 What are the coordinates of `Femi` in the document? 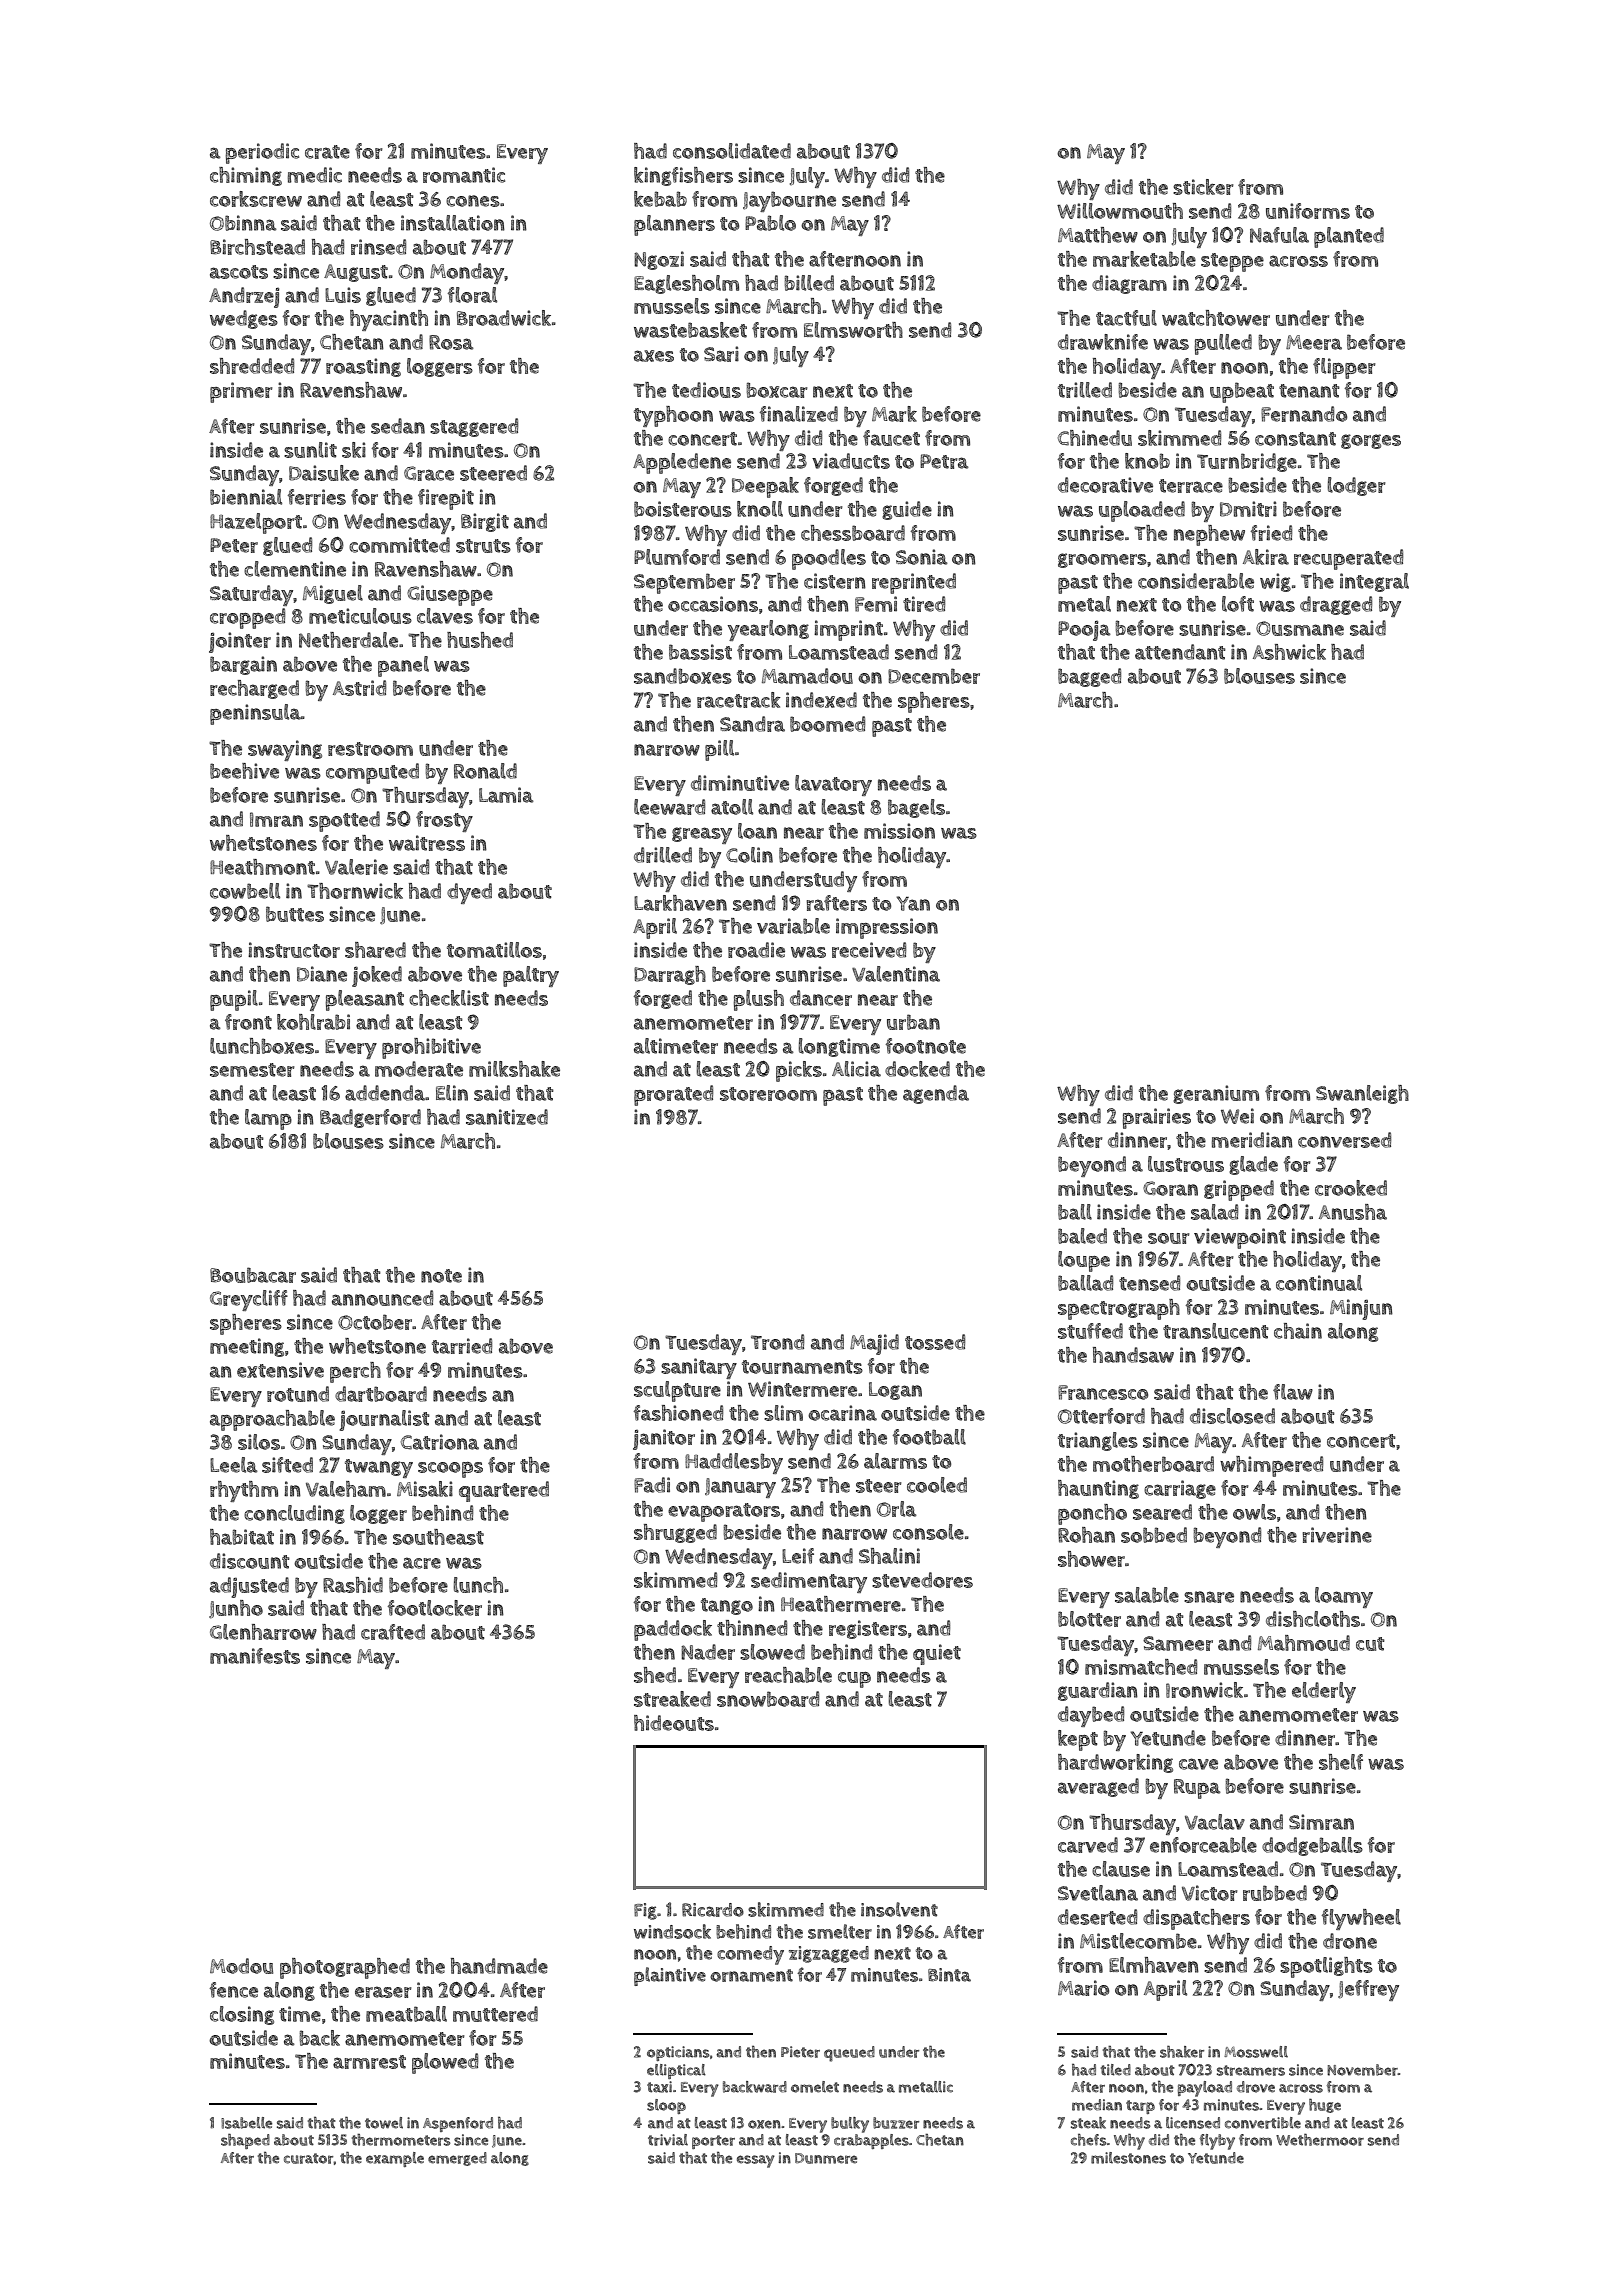 It's located at (876, 604).
